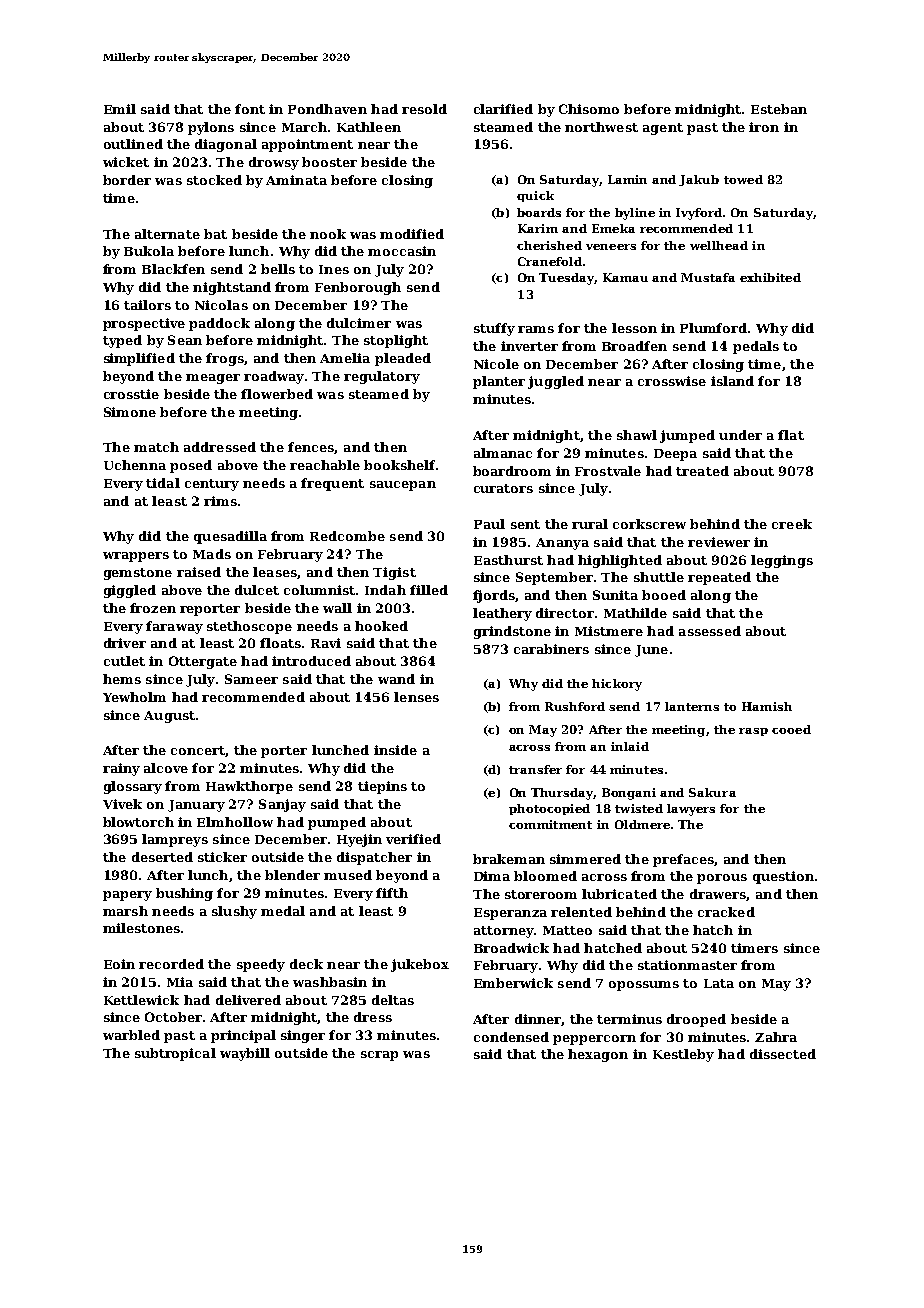 This document has width=924, height=1308. Describe the element at coordinates (275, 572) in the document. I see `leases` at that location.
